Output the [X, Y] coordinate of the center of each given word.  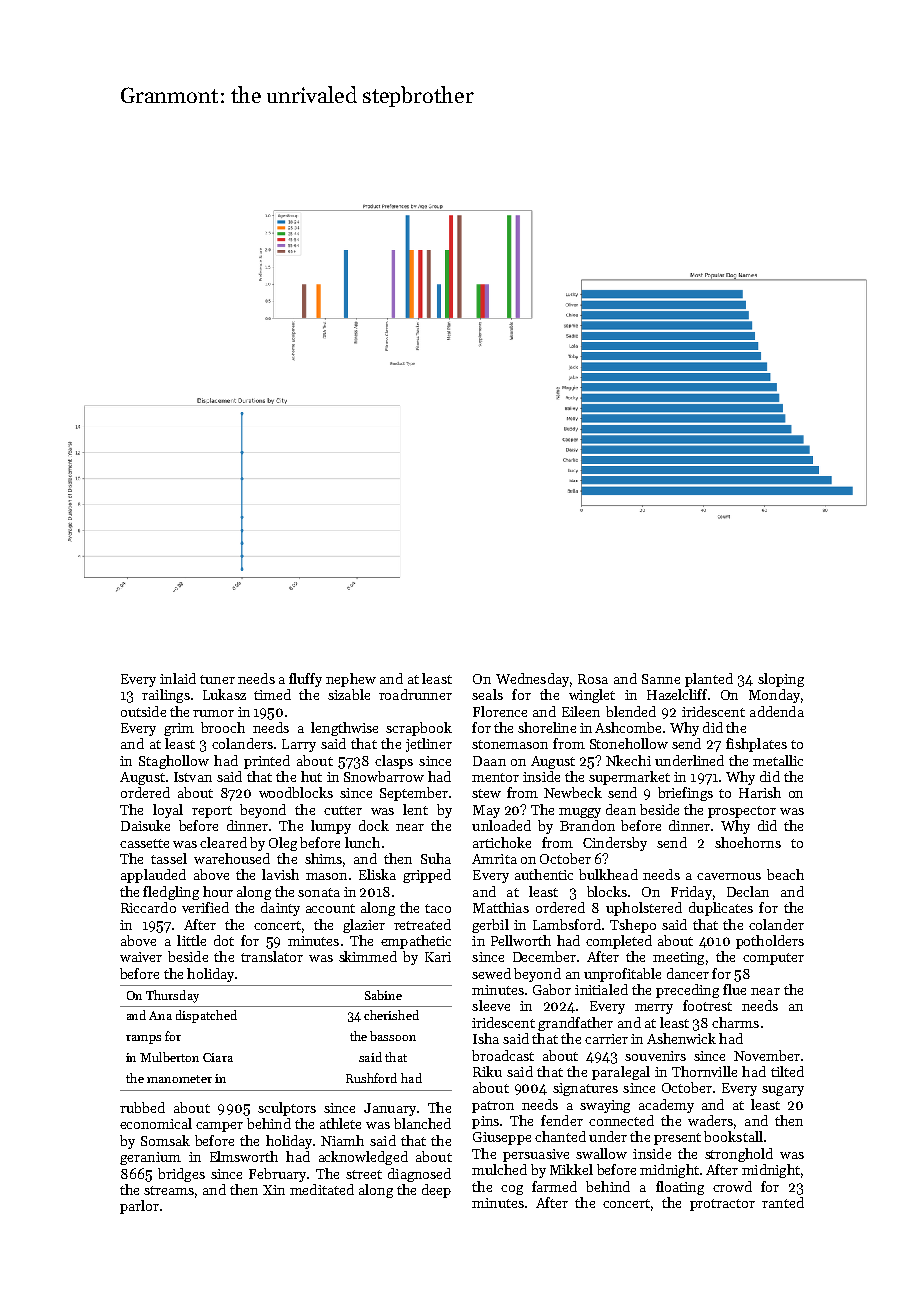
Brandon [587, 825]
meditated [322, 1189]
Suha [436, 858]
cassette [144, 843]
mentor [495, 777]
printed [267, 762]
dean [621, 809]
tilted [787, 1071]
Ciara [218, 1057]
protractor [722, 1205]
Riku [487, 1071]
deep [436, 1191]
